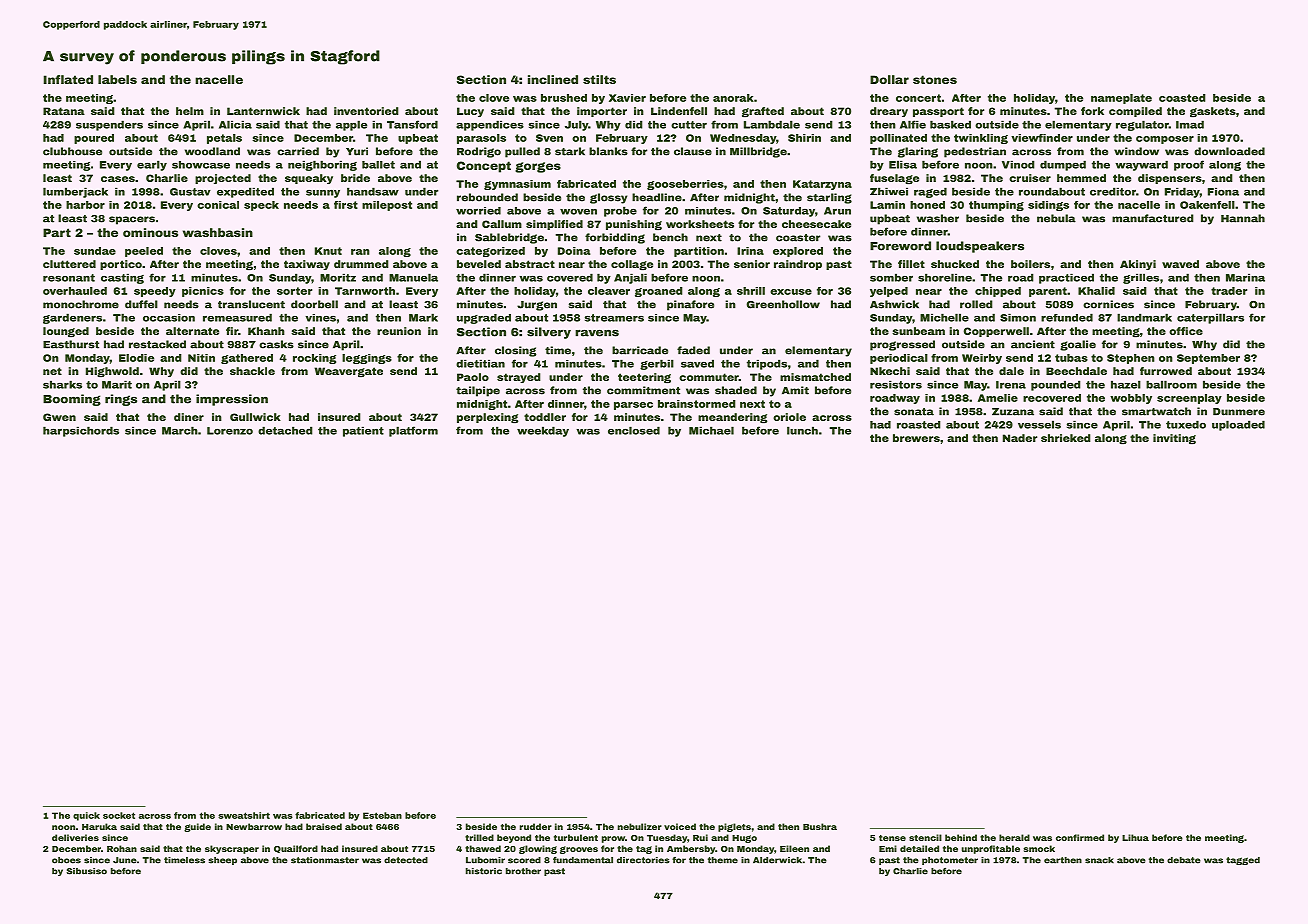 The image size is (1308, 924). Describe the element at coordinates (1056, 218) in the page. I see `nebula` at that location.
